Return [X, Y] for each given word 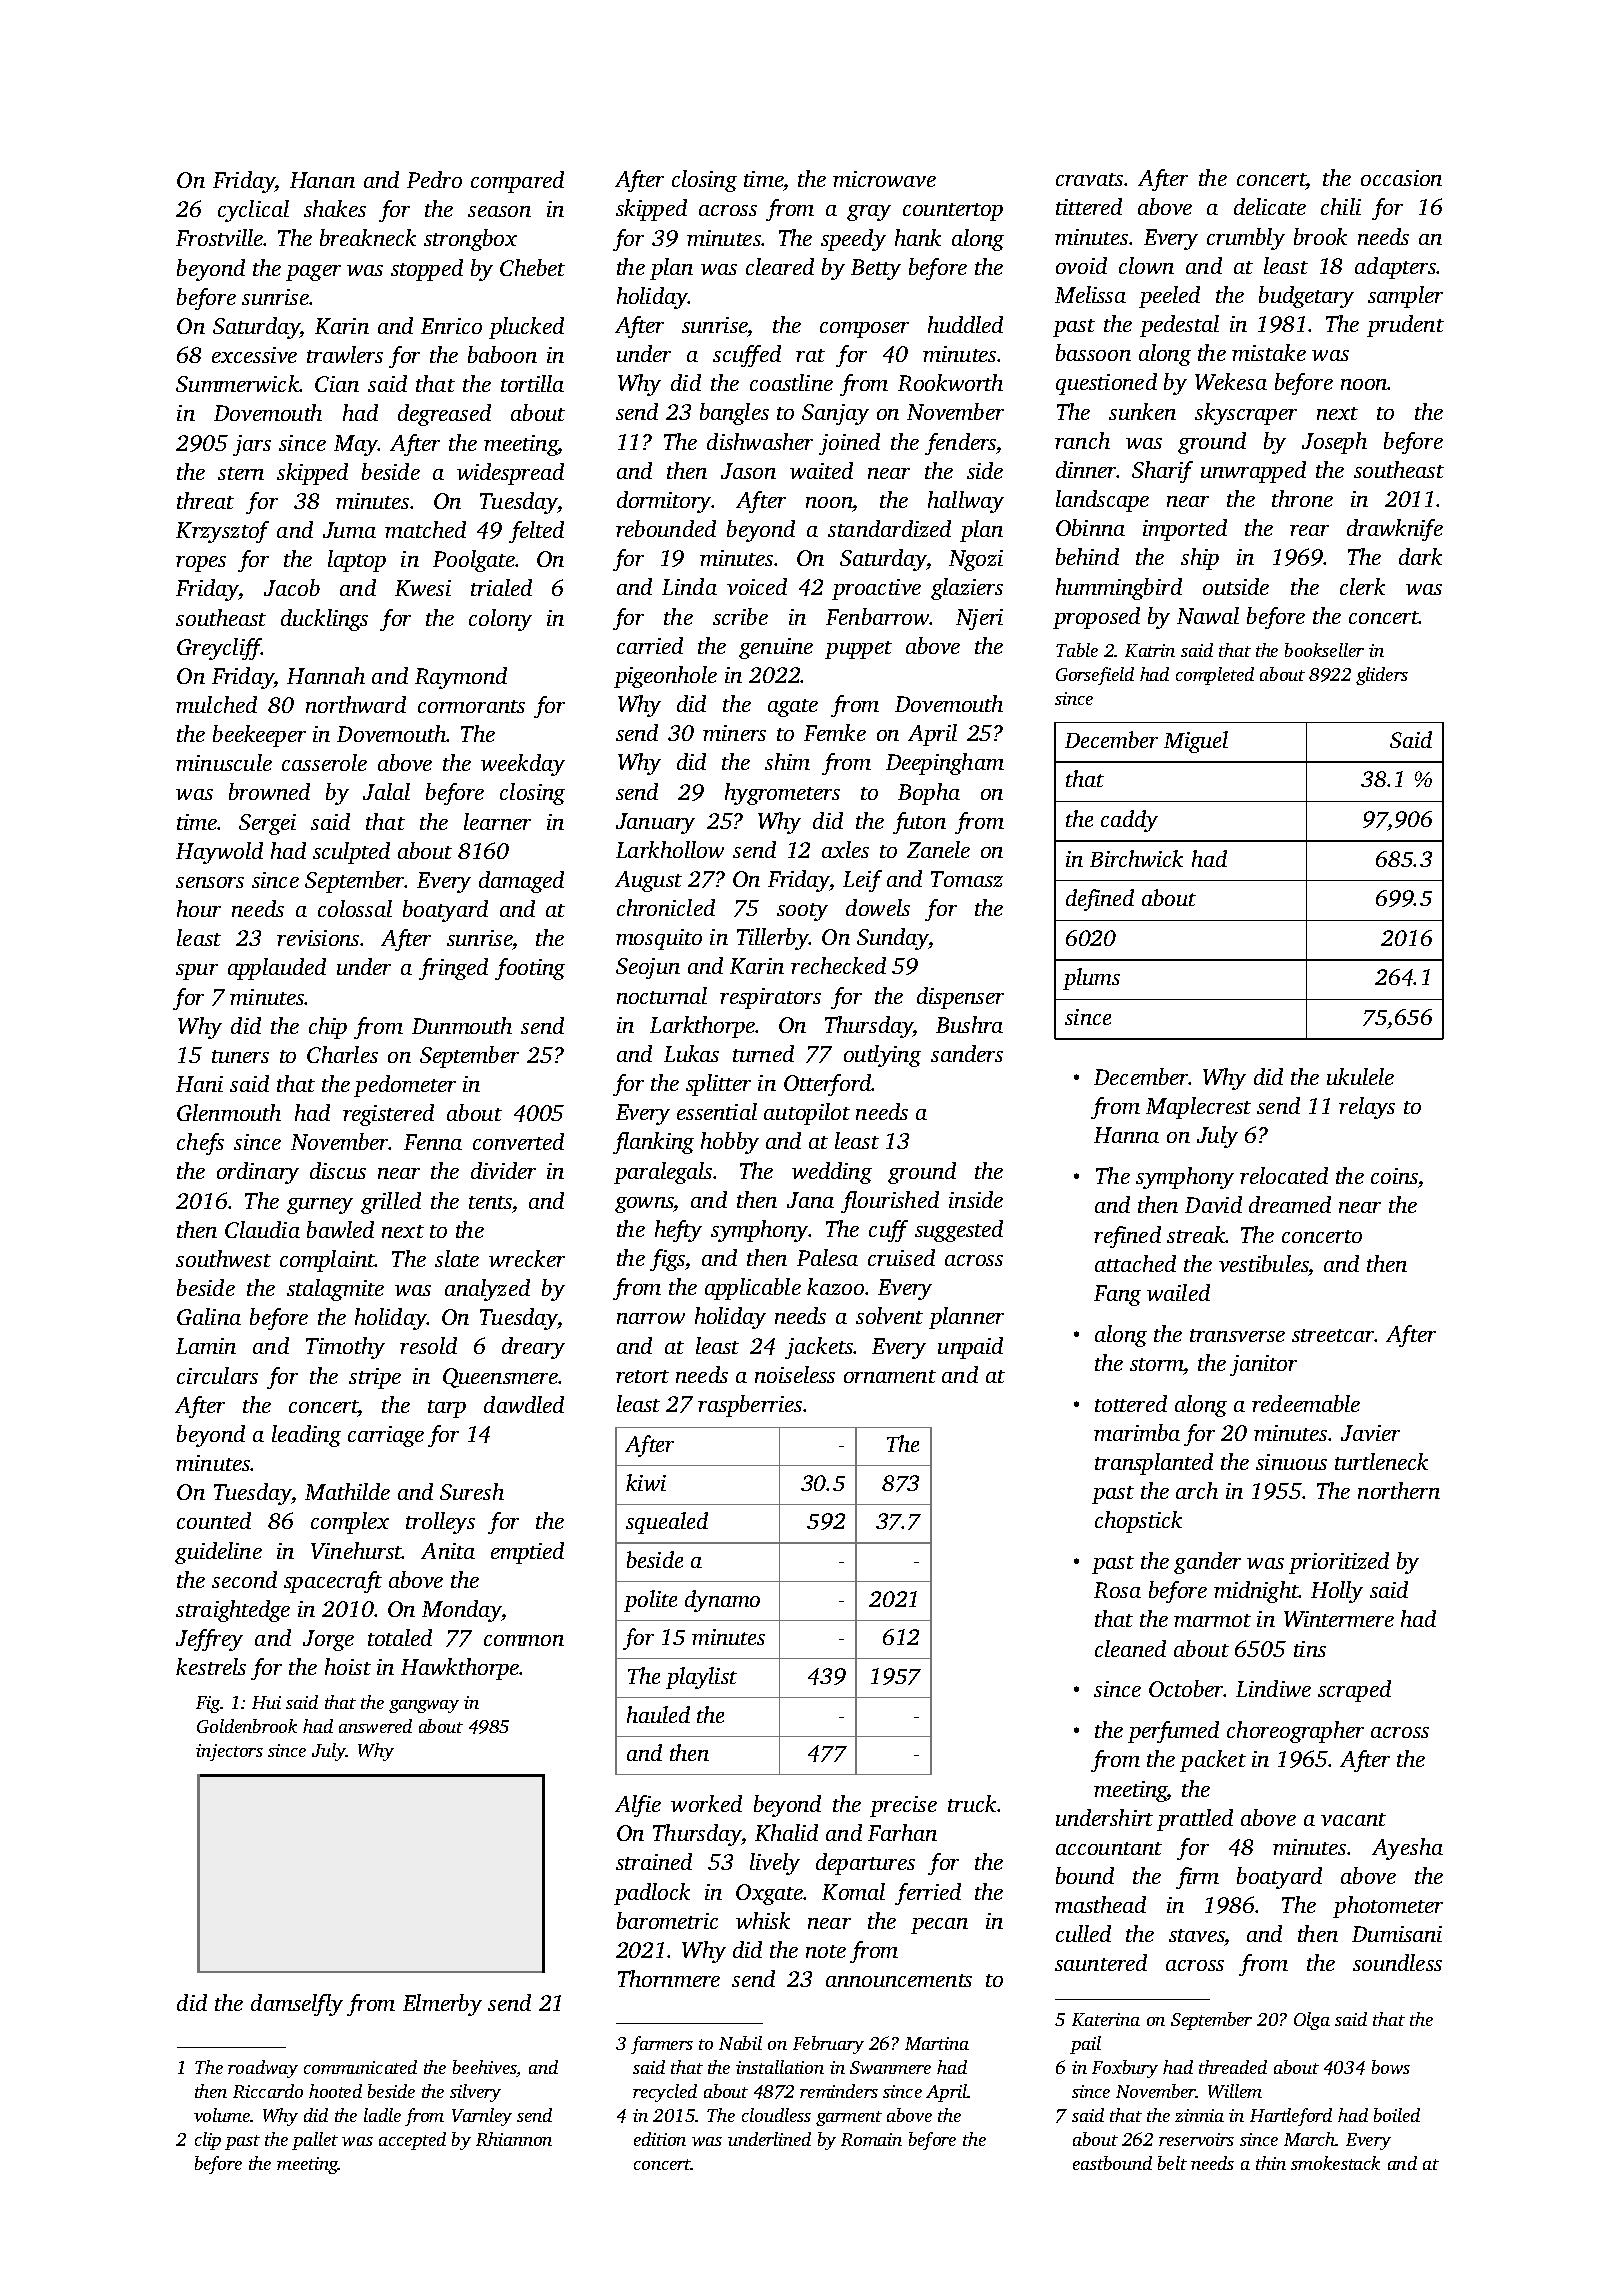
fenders [961, 444]
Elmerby [442, 2005]
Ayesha [1407, 1849]
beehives [485, 2068]
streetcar [1333, 1335]
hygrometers [782, 794]
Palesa [827, 1257]
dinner [1086, 469]
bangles [734, 414]
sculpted [351, 853]
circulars [217, 1375]
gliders [1382, 676]
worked [706, 1803]
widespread [510, 474]
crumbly [1246, 239]
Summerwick [238, 383]
